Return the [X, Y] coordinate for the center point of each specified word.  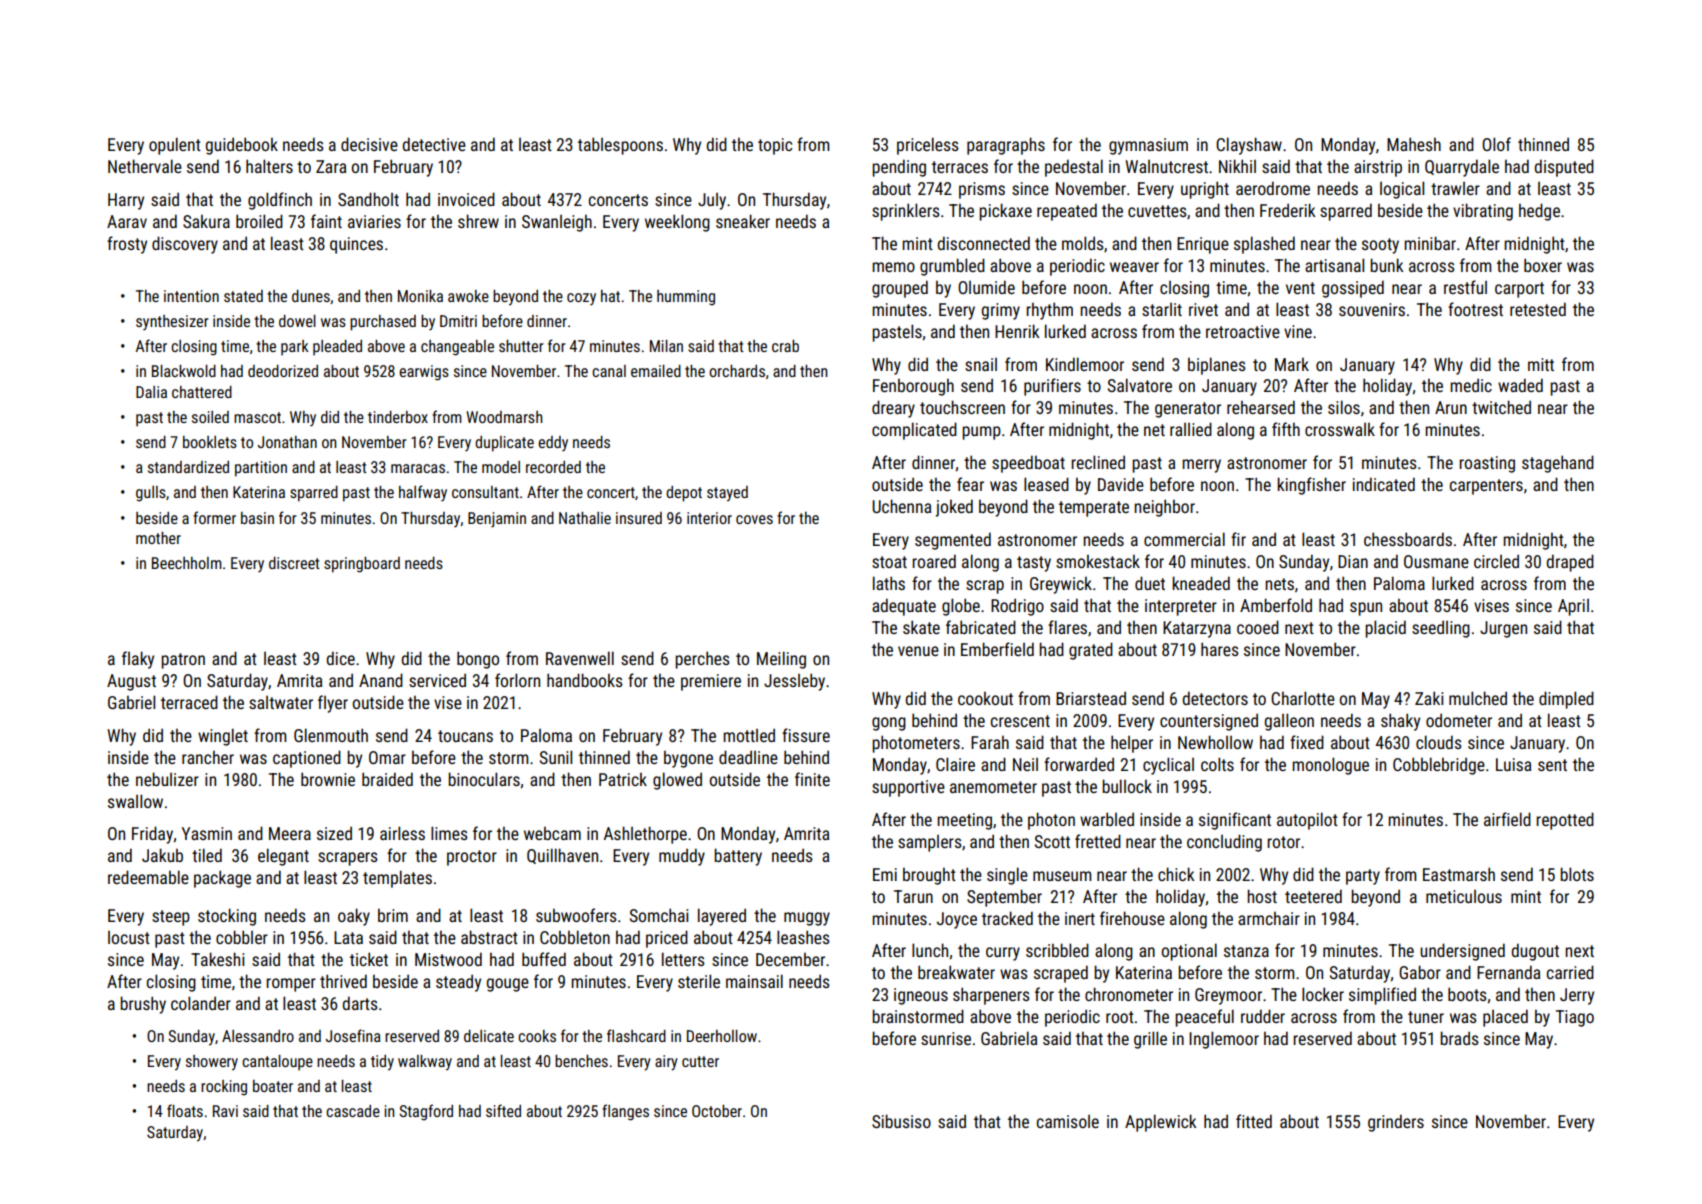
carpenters [1486, 487]
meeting [964, 821]
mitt [1541, 364]
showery [212, 1063]
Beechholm [187, 563]
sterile [699, 981]
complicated [914, 431]
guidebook [242, 146]
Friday [152, 835]
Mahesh [1414, 144]
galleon [1289, 722]
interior [709, 518]
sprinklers [906, 212]
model [501, 467]
